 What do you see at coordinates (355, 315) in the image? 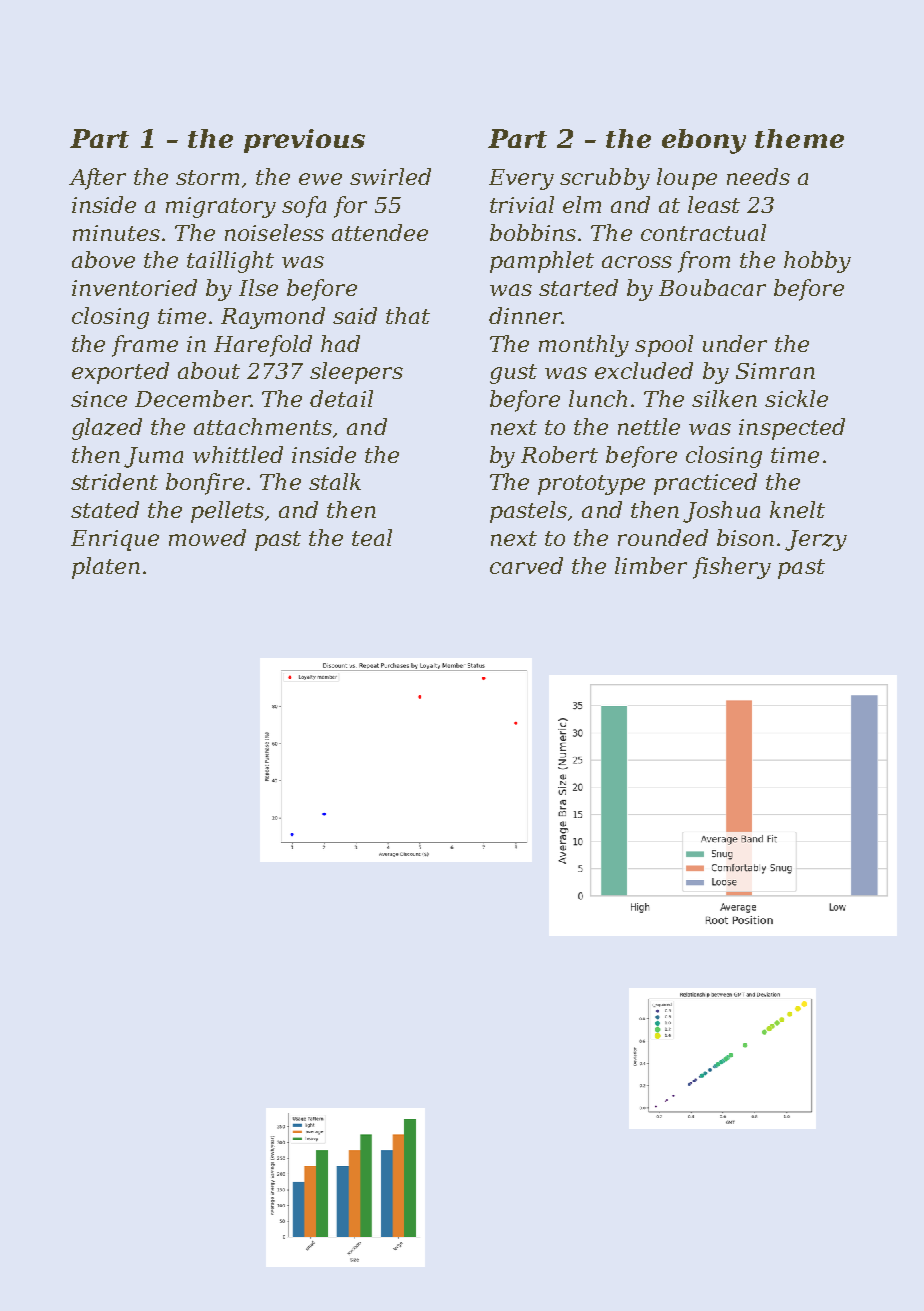
I see `said` at bounding box center [355, 315].
